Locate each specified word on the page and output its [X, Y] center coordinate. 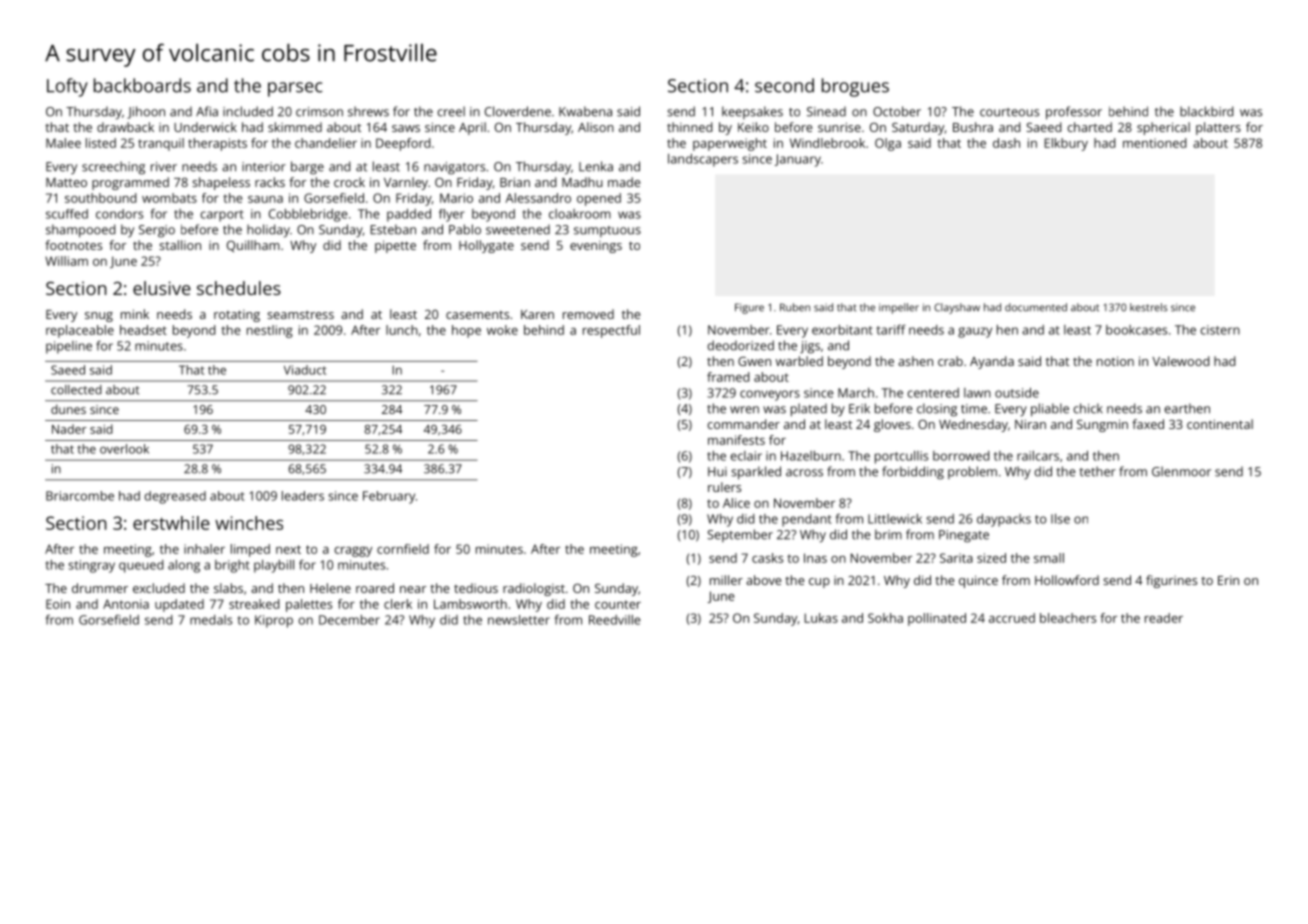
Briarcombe [80, 496]
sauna [265, 199]
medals [211, 620]
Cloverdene [518, 111]
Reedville [615, 620]
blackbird [1206, 111]
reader [1164, 618]
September [740, 535]
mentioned [1154, 143]
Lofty [67, 87]
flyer [451, 215]
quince [978, 581]
